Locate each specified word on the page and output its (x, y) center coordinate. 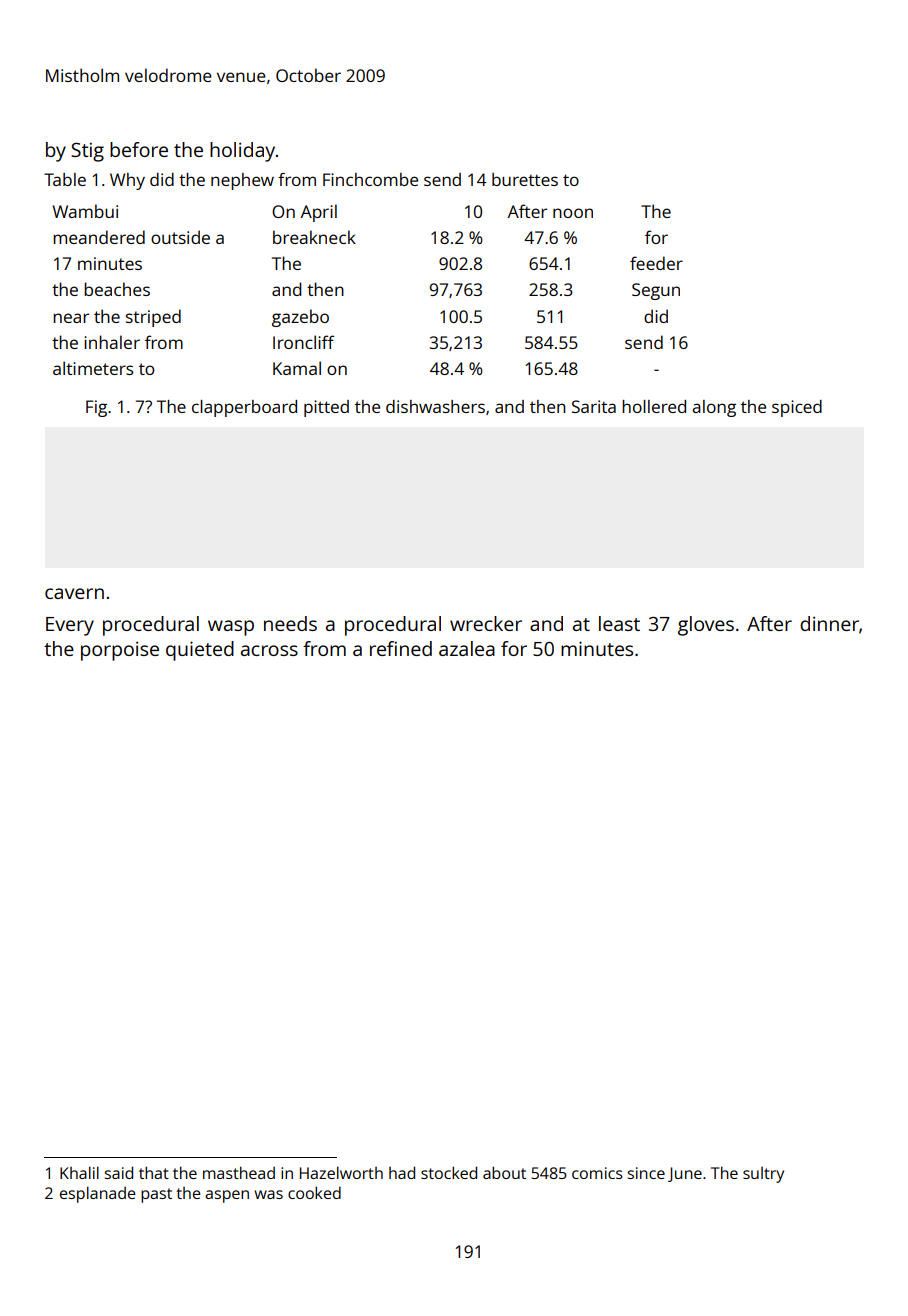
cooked (314, 1192)
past (156, 1195)
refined (401, 648)
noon (573, 213)
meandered (99, 237)
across (269, 650)
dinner (829, 623)
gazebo (300, 318)
